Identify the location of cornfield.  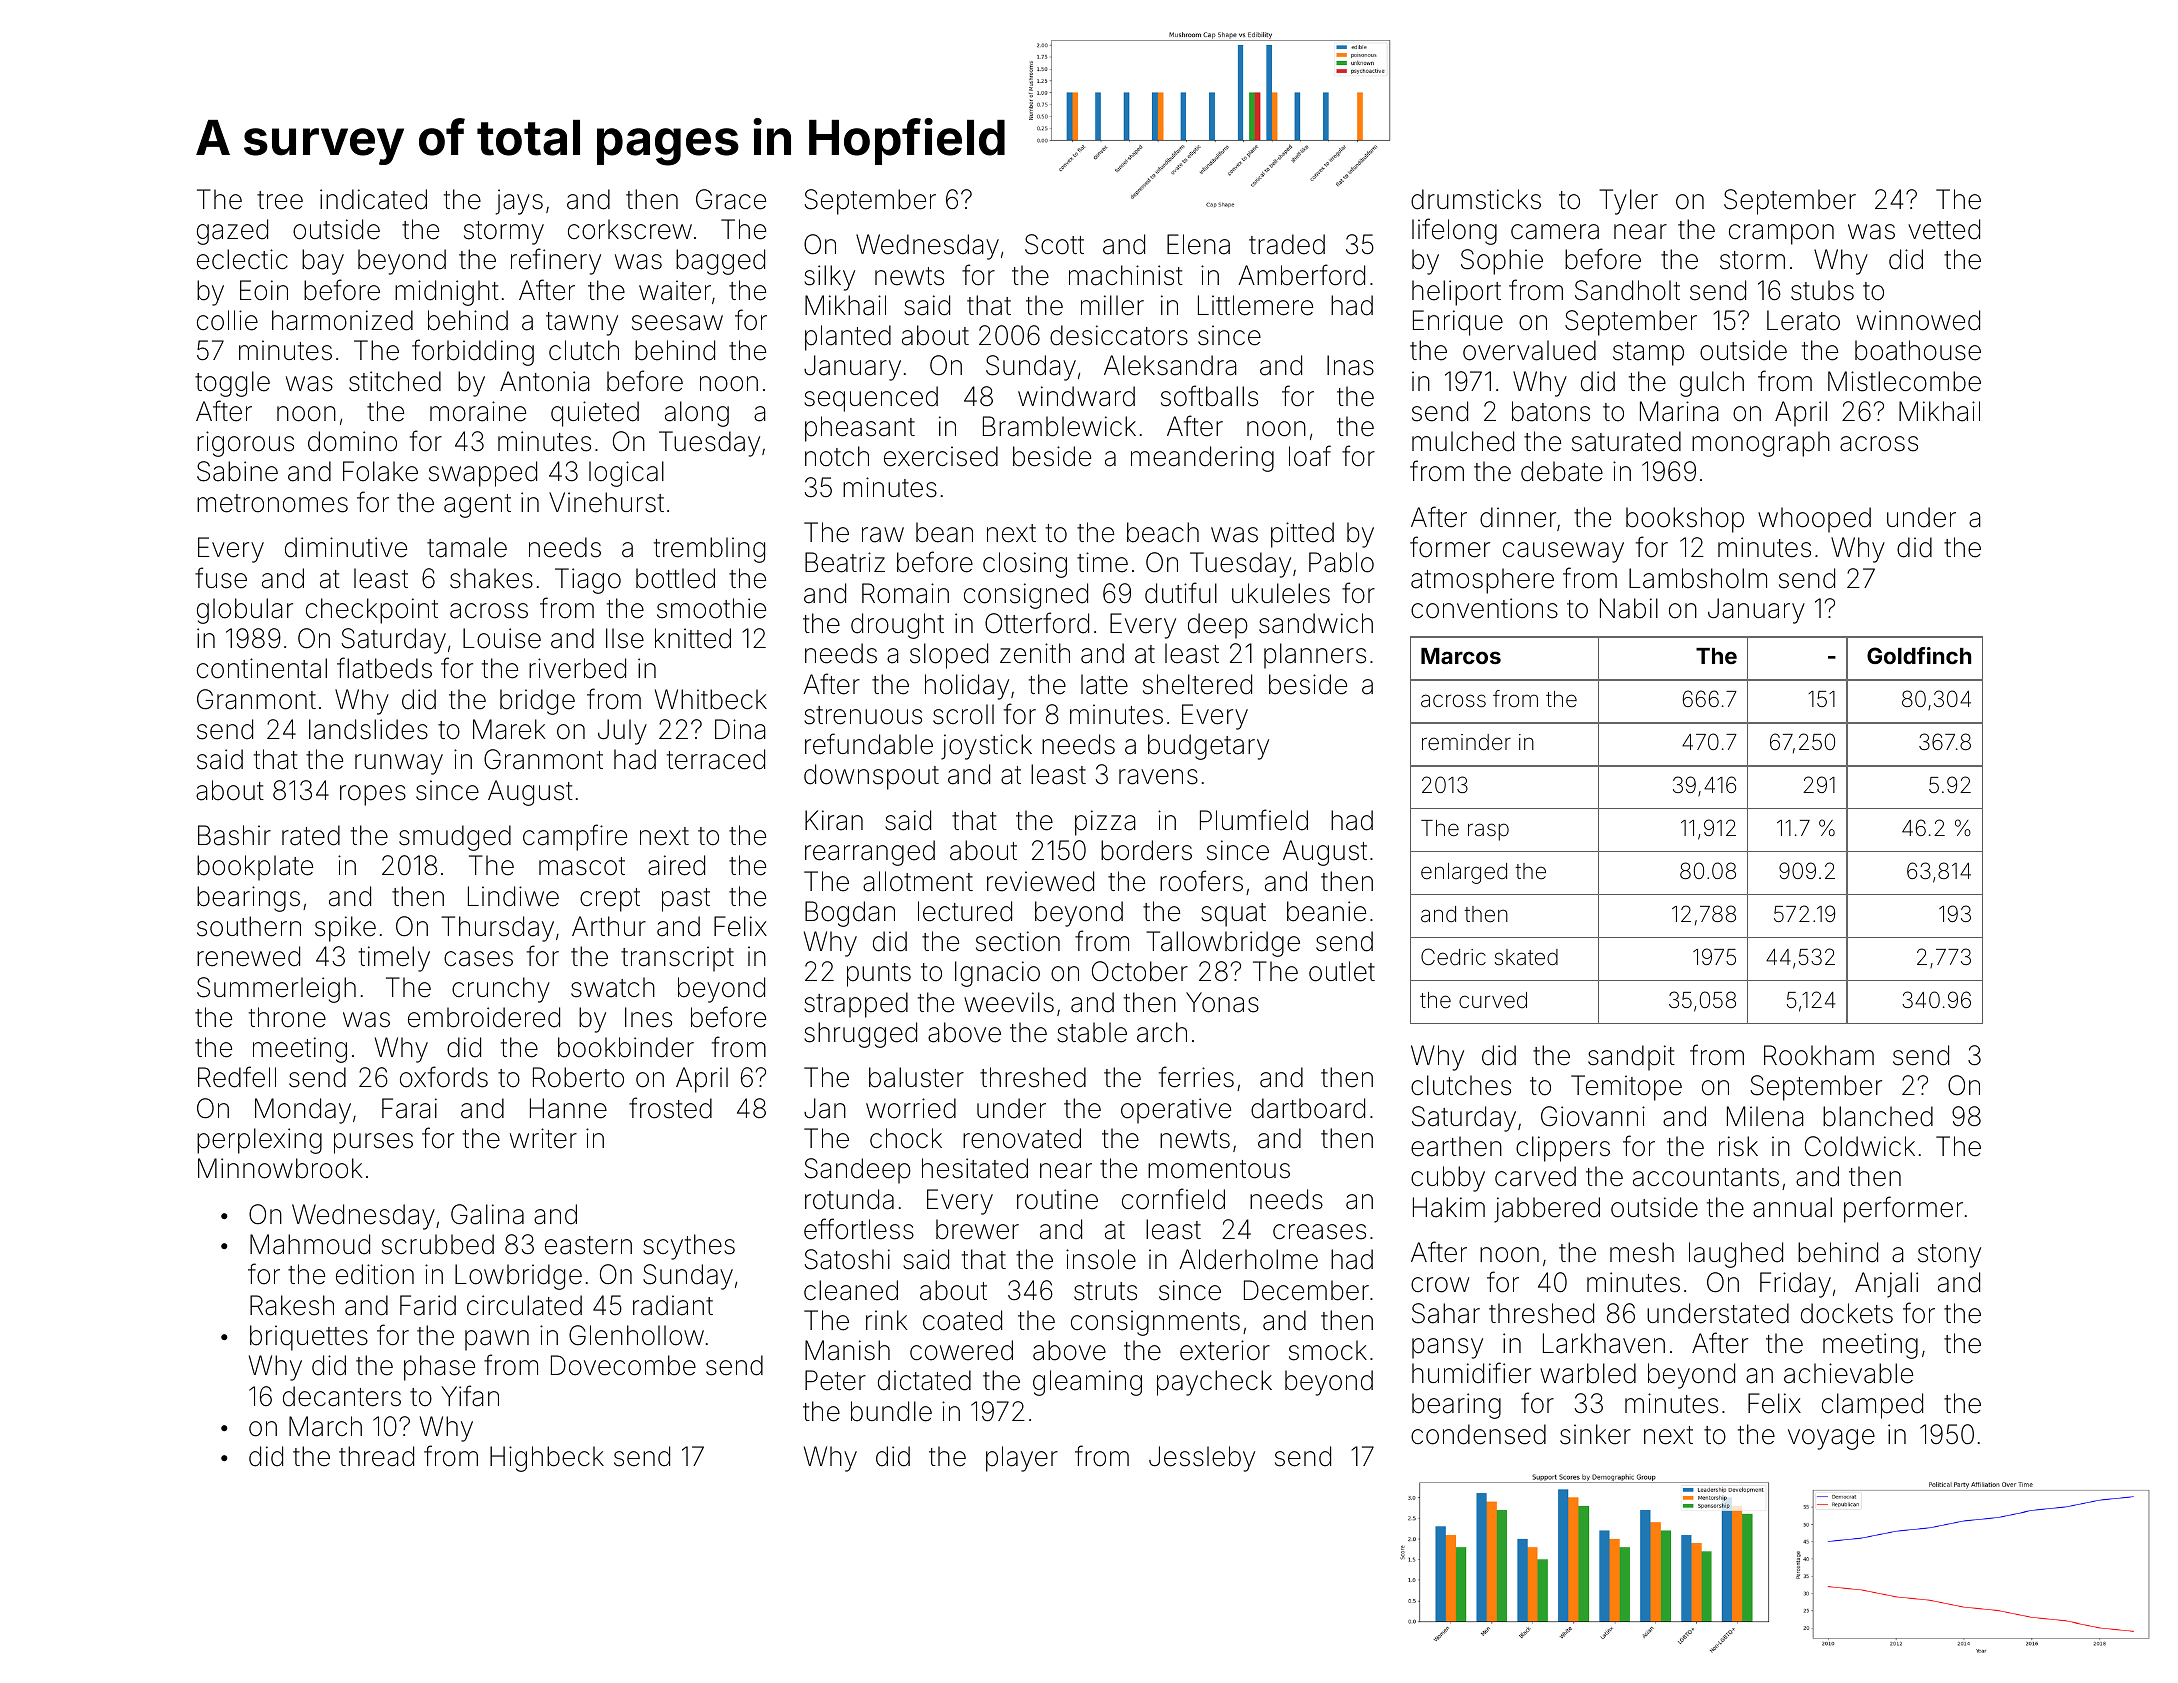
(1173, 1199).
